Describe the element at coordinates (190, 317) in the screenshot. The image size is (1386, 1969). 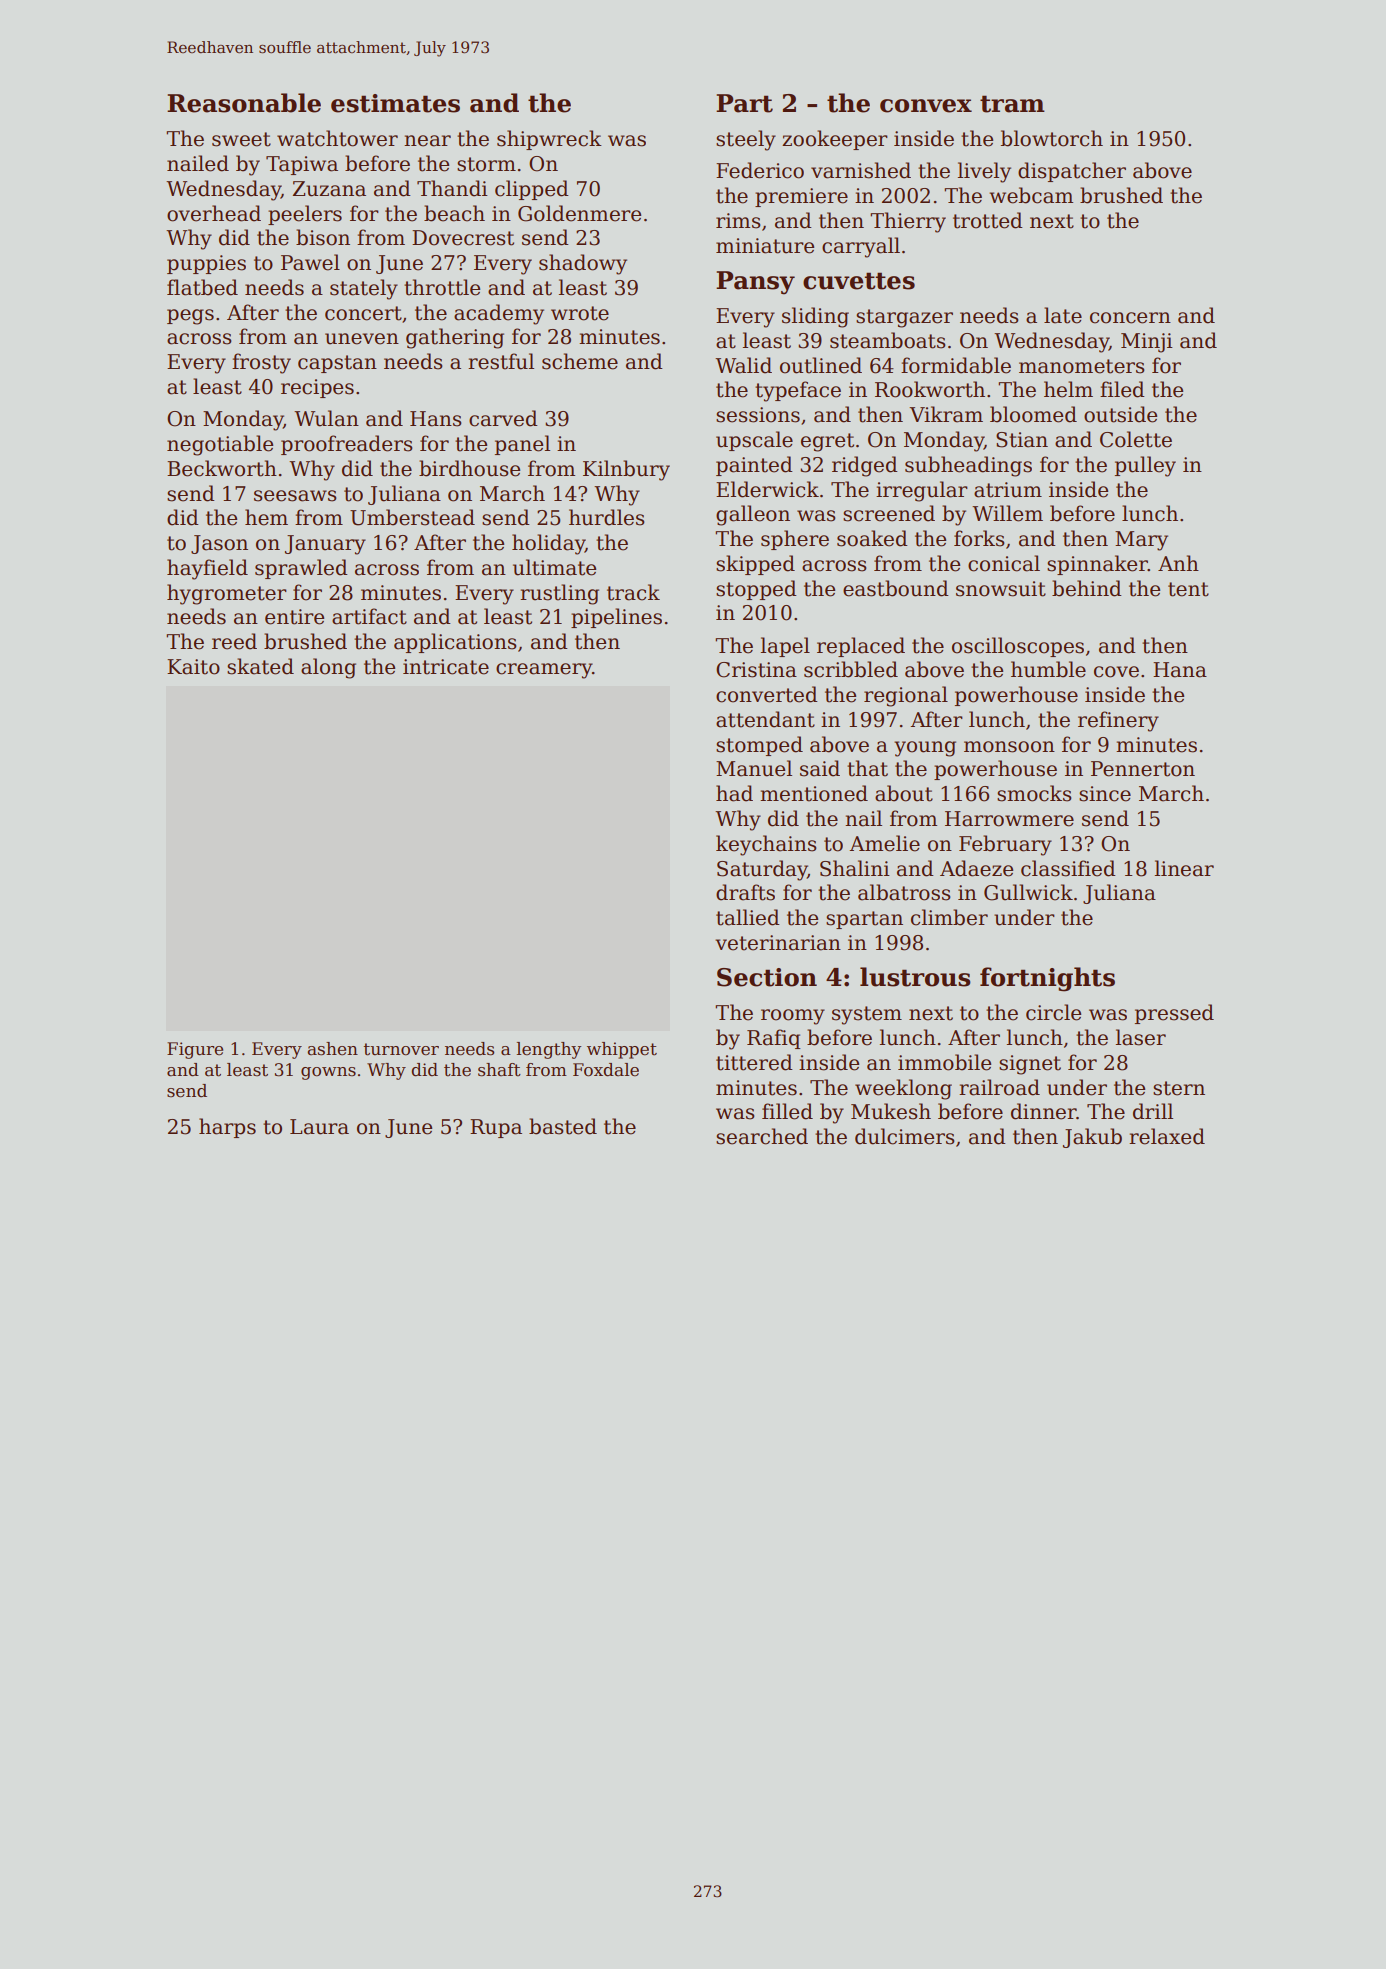
I see `pegs` at that location.
